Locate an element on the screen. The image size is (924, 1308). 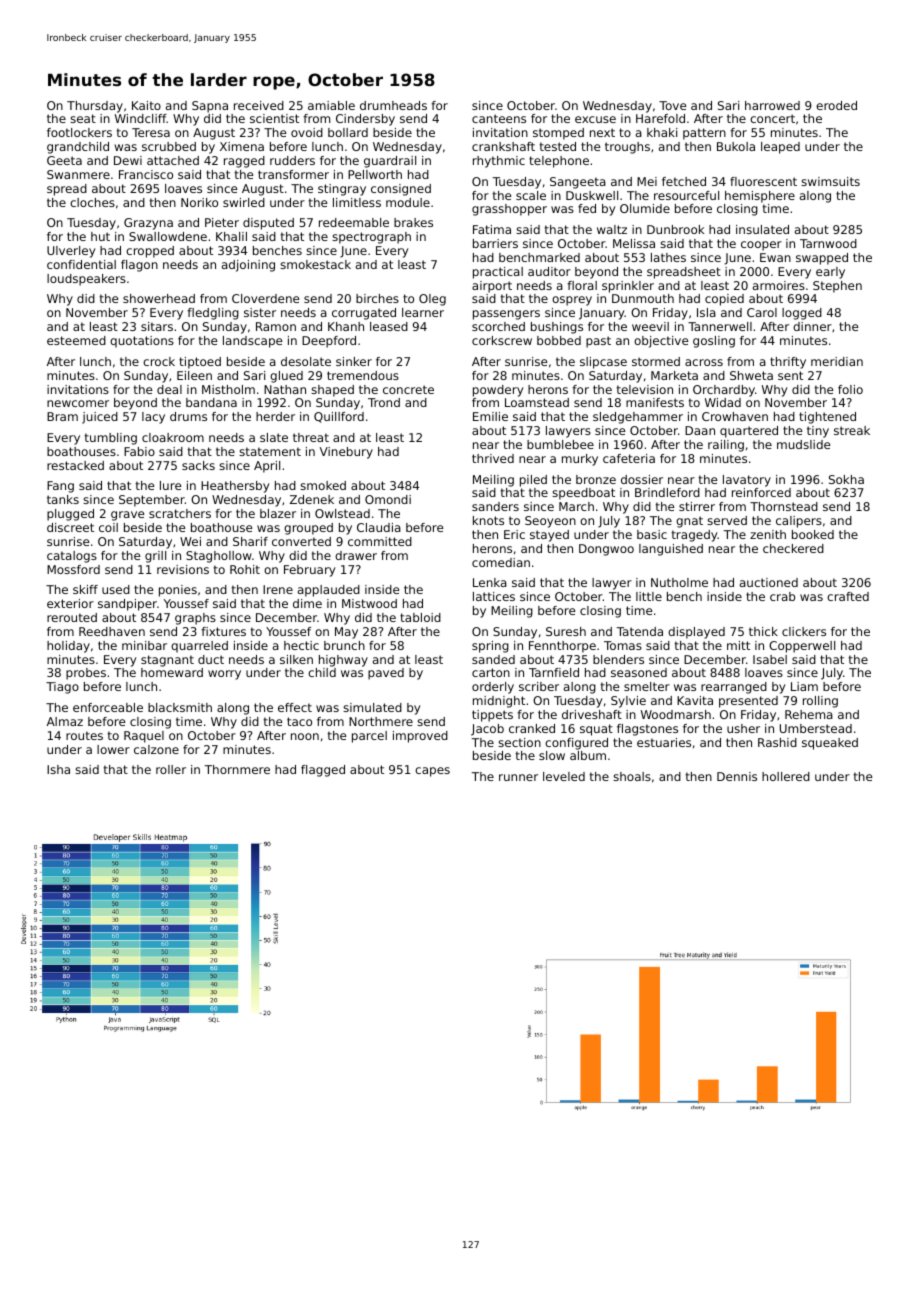
fluorescent is located at coordinates (763, 181).
